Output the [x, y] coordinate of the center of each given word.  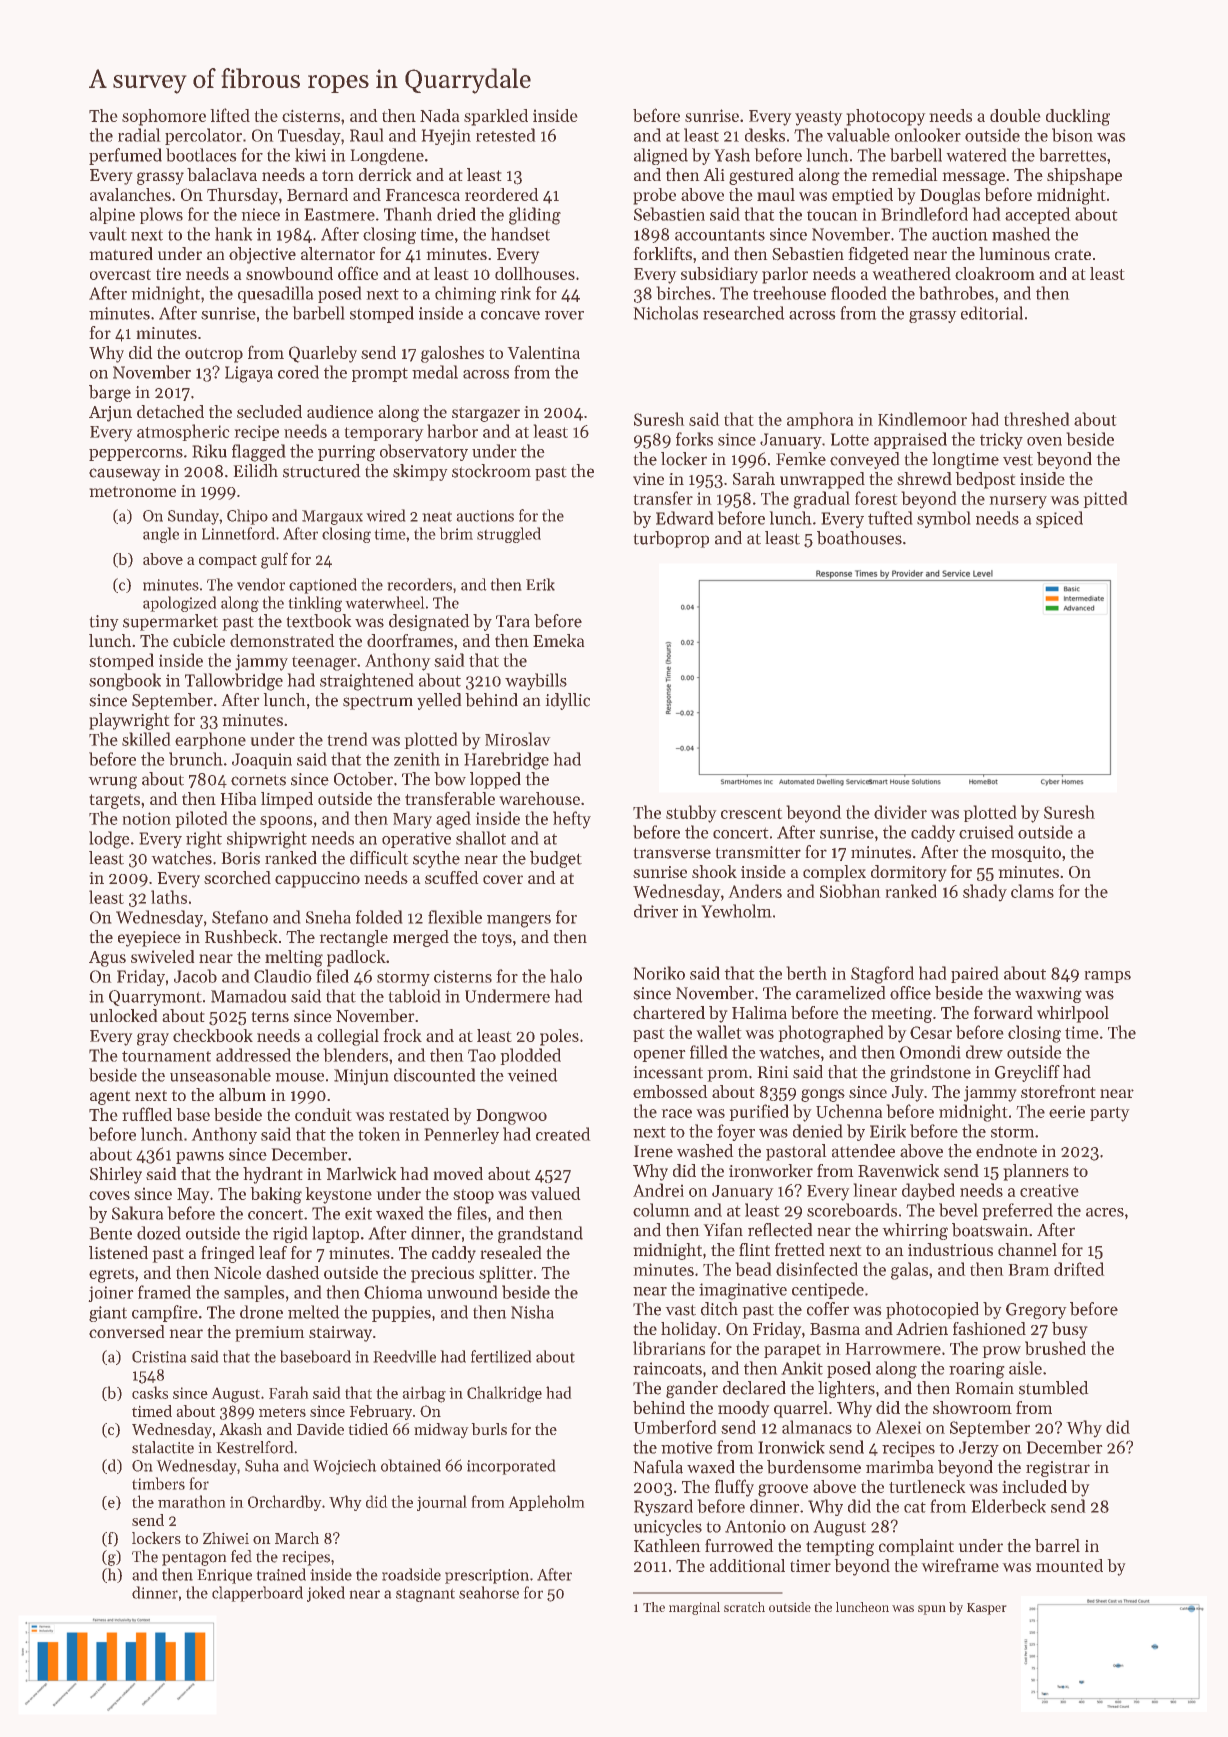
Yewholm [736, 911]
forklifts [663, 253]
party [1109, 1114]
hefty [572, 820]
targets [115, 801]
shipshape [1084, 176]
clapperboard [257, 1594]
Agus [107, 959]
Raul [366, 135]
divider [900, 812]
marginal [694, 1608]
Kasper [986, 1609]
